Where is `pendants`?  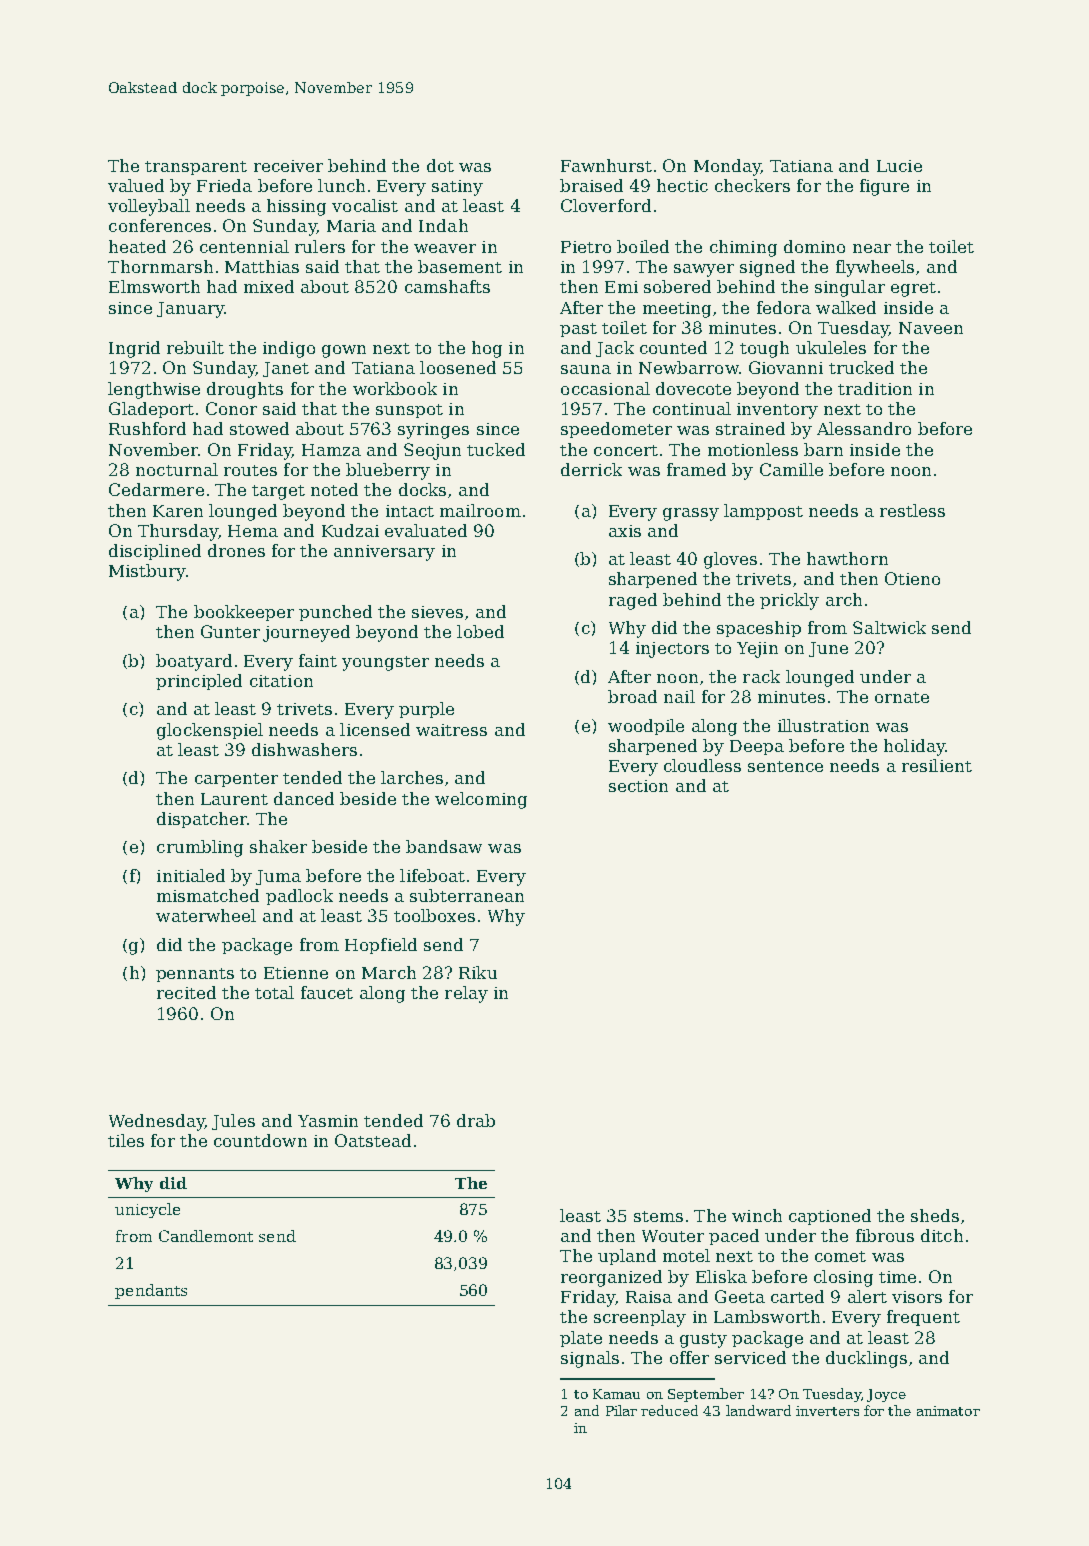 pendants is located at coordinates (151, 1291).
